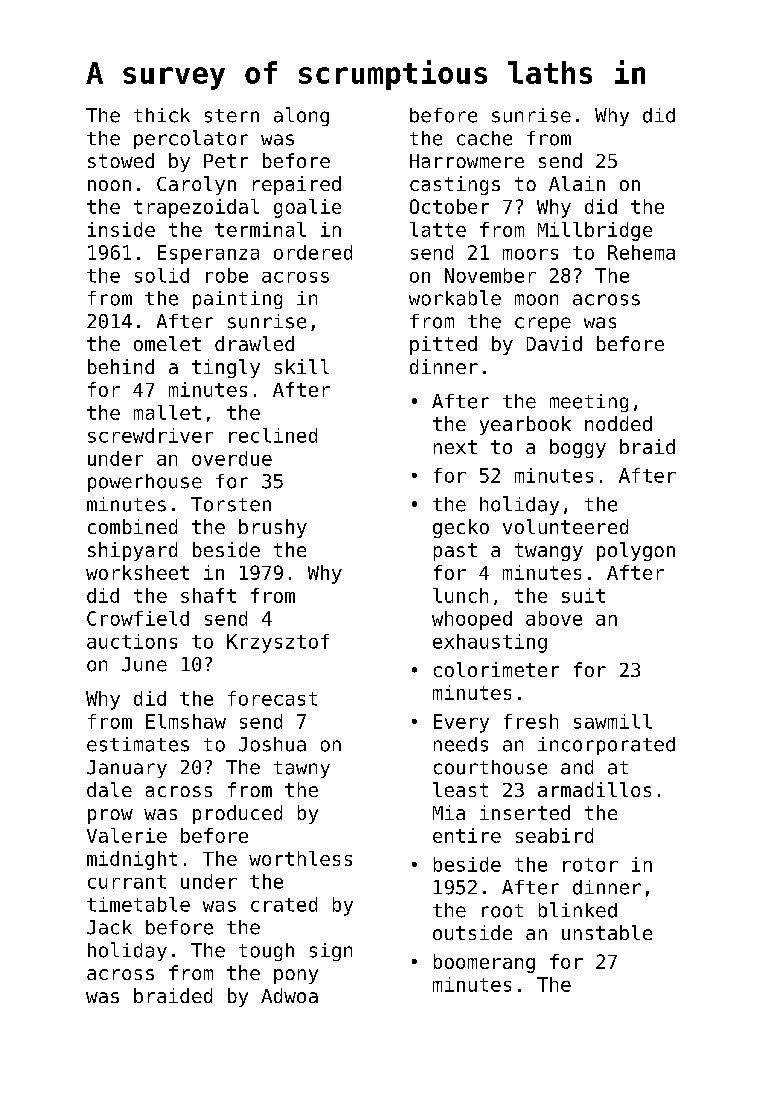  I want to click on pony, so click(296, 976).
